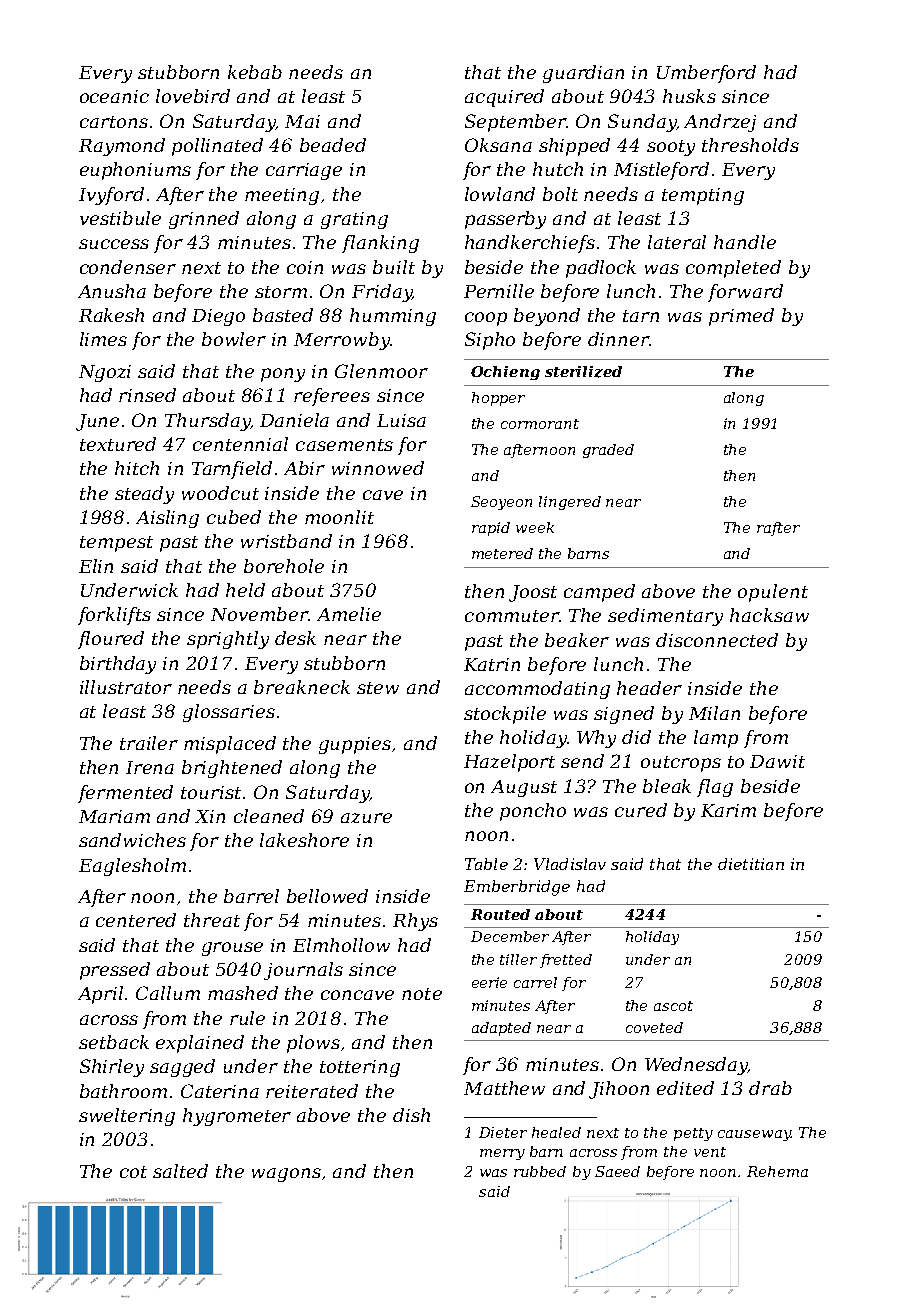  I want to click on Katrin, so click(492, 664).
